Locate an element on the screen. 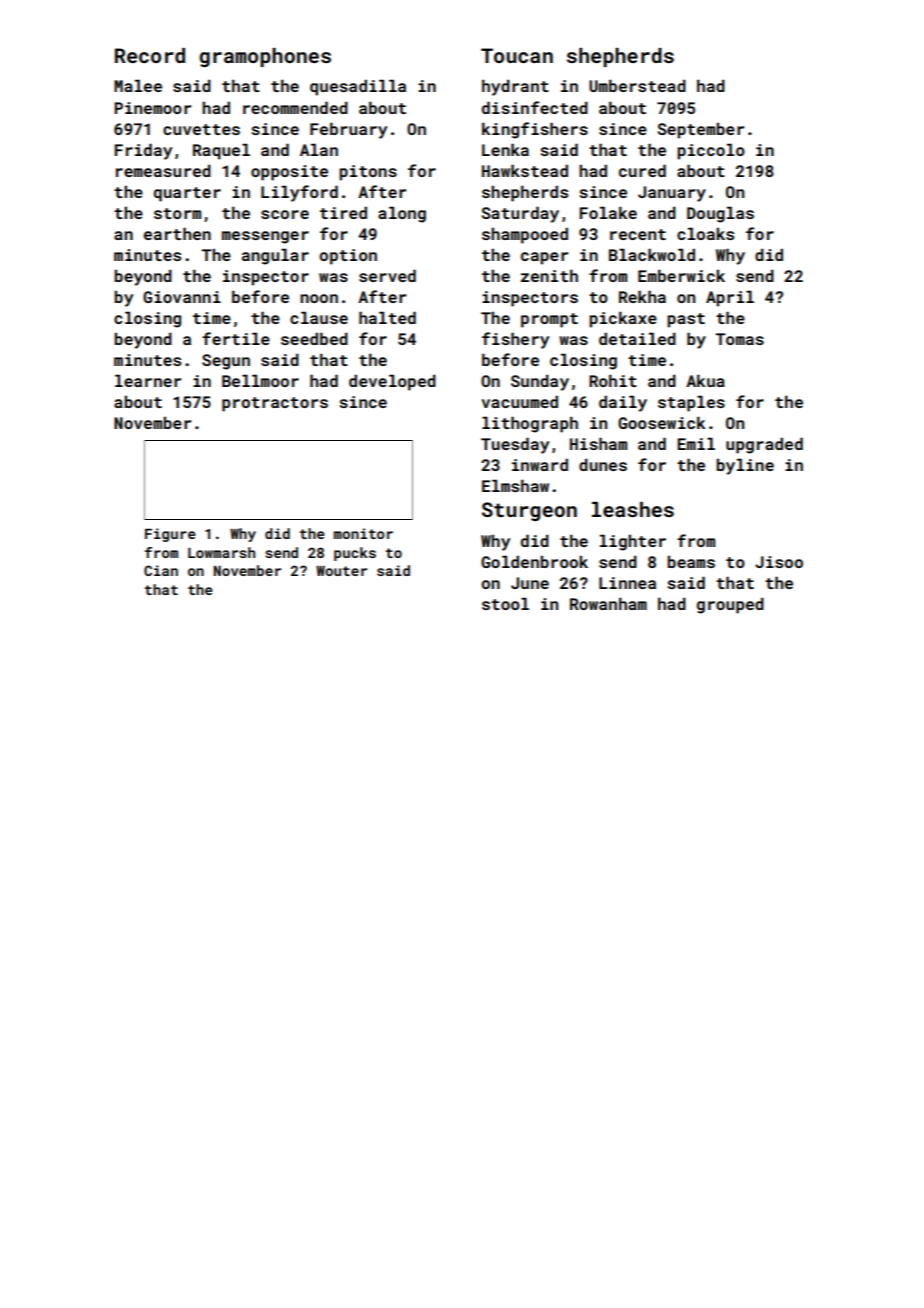 Image resolution: width=924 pixels, height=1308 pixels. Cian is located at coordinates (161, 570).
